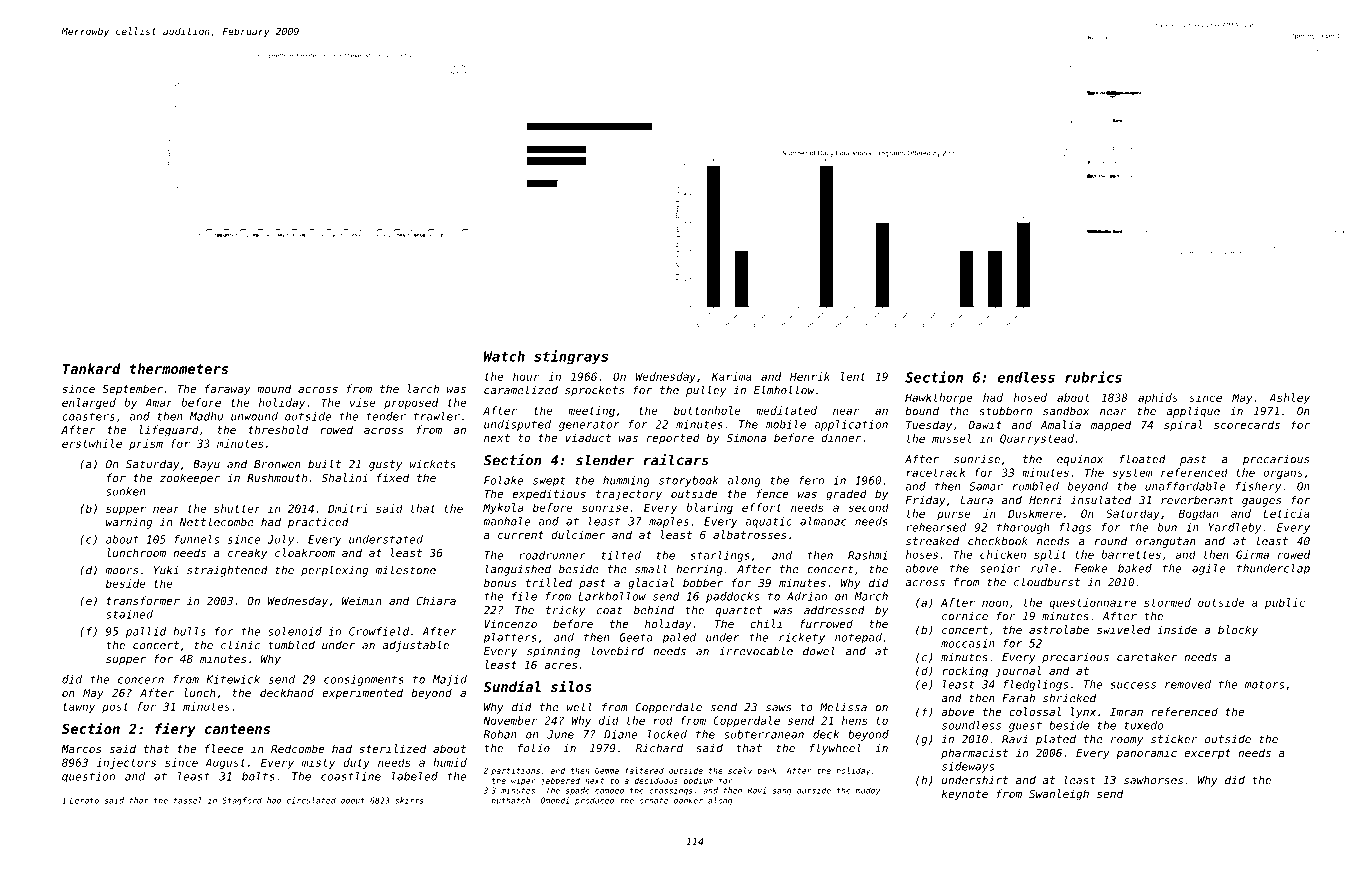 The width and height of the screenshot is (1372, 887). Describe the element at coordinates (1158, 398) in the screenshot. I see `aphids` at that location.
